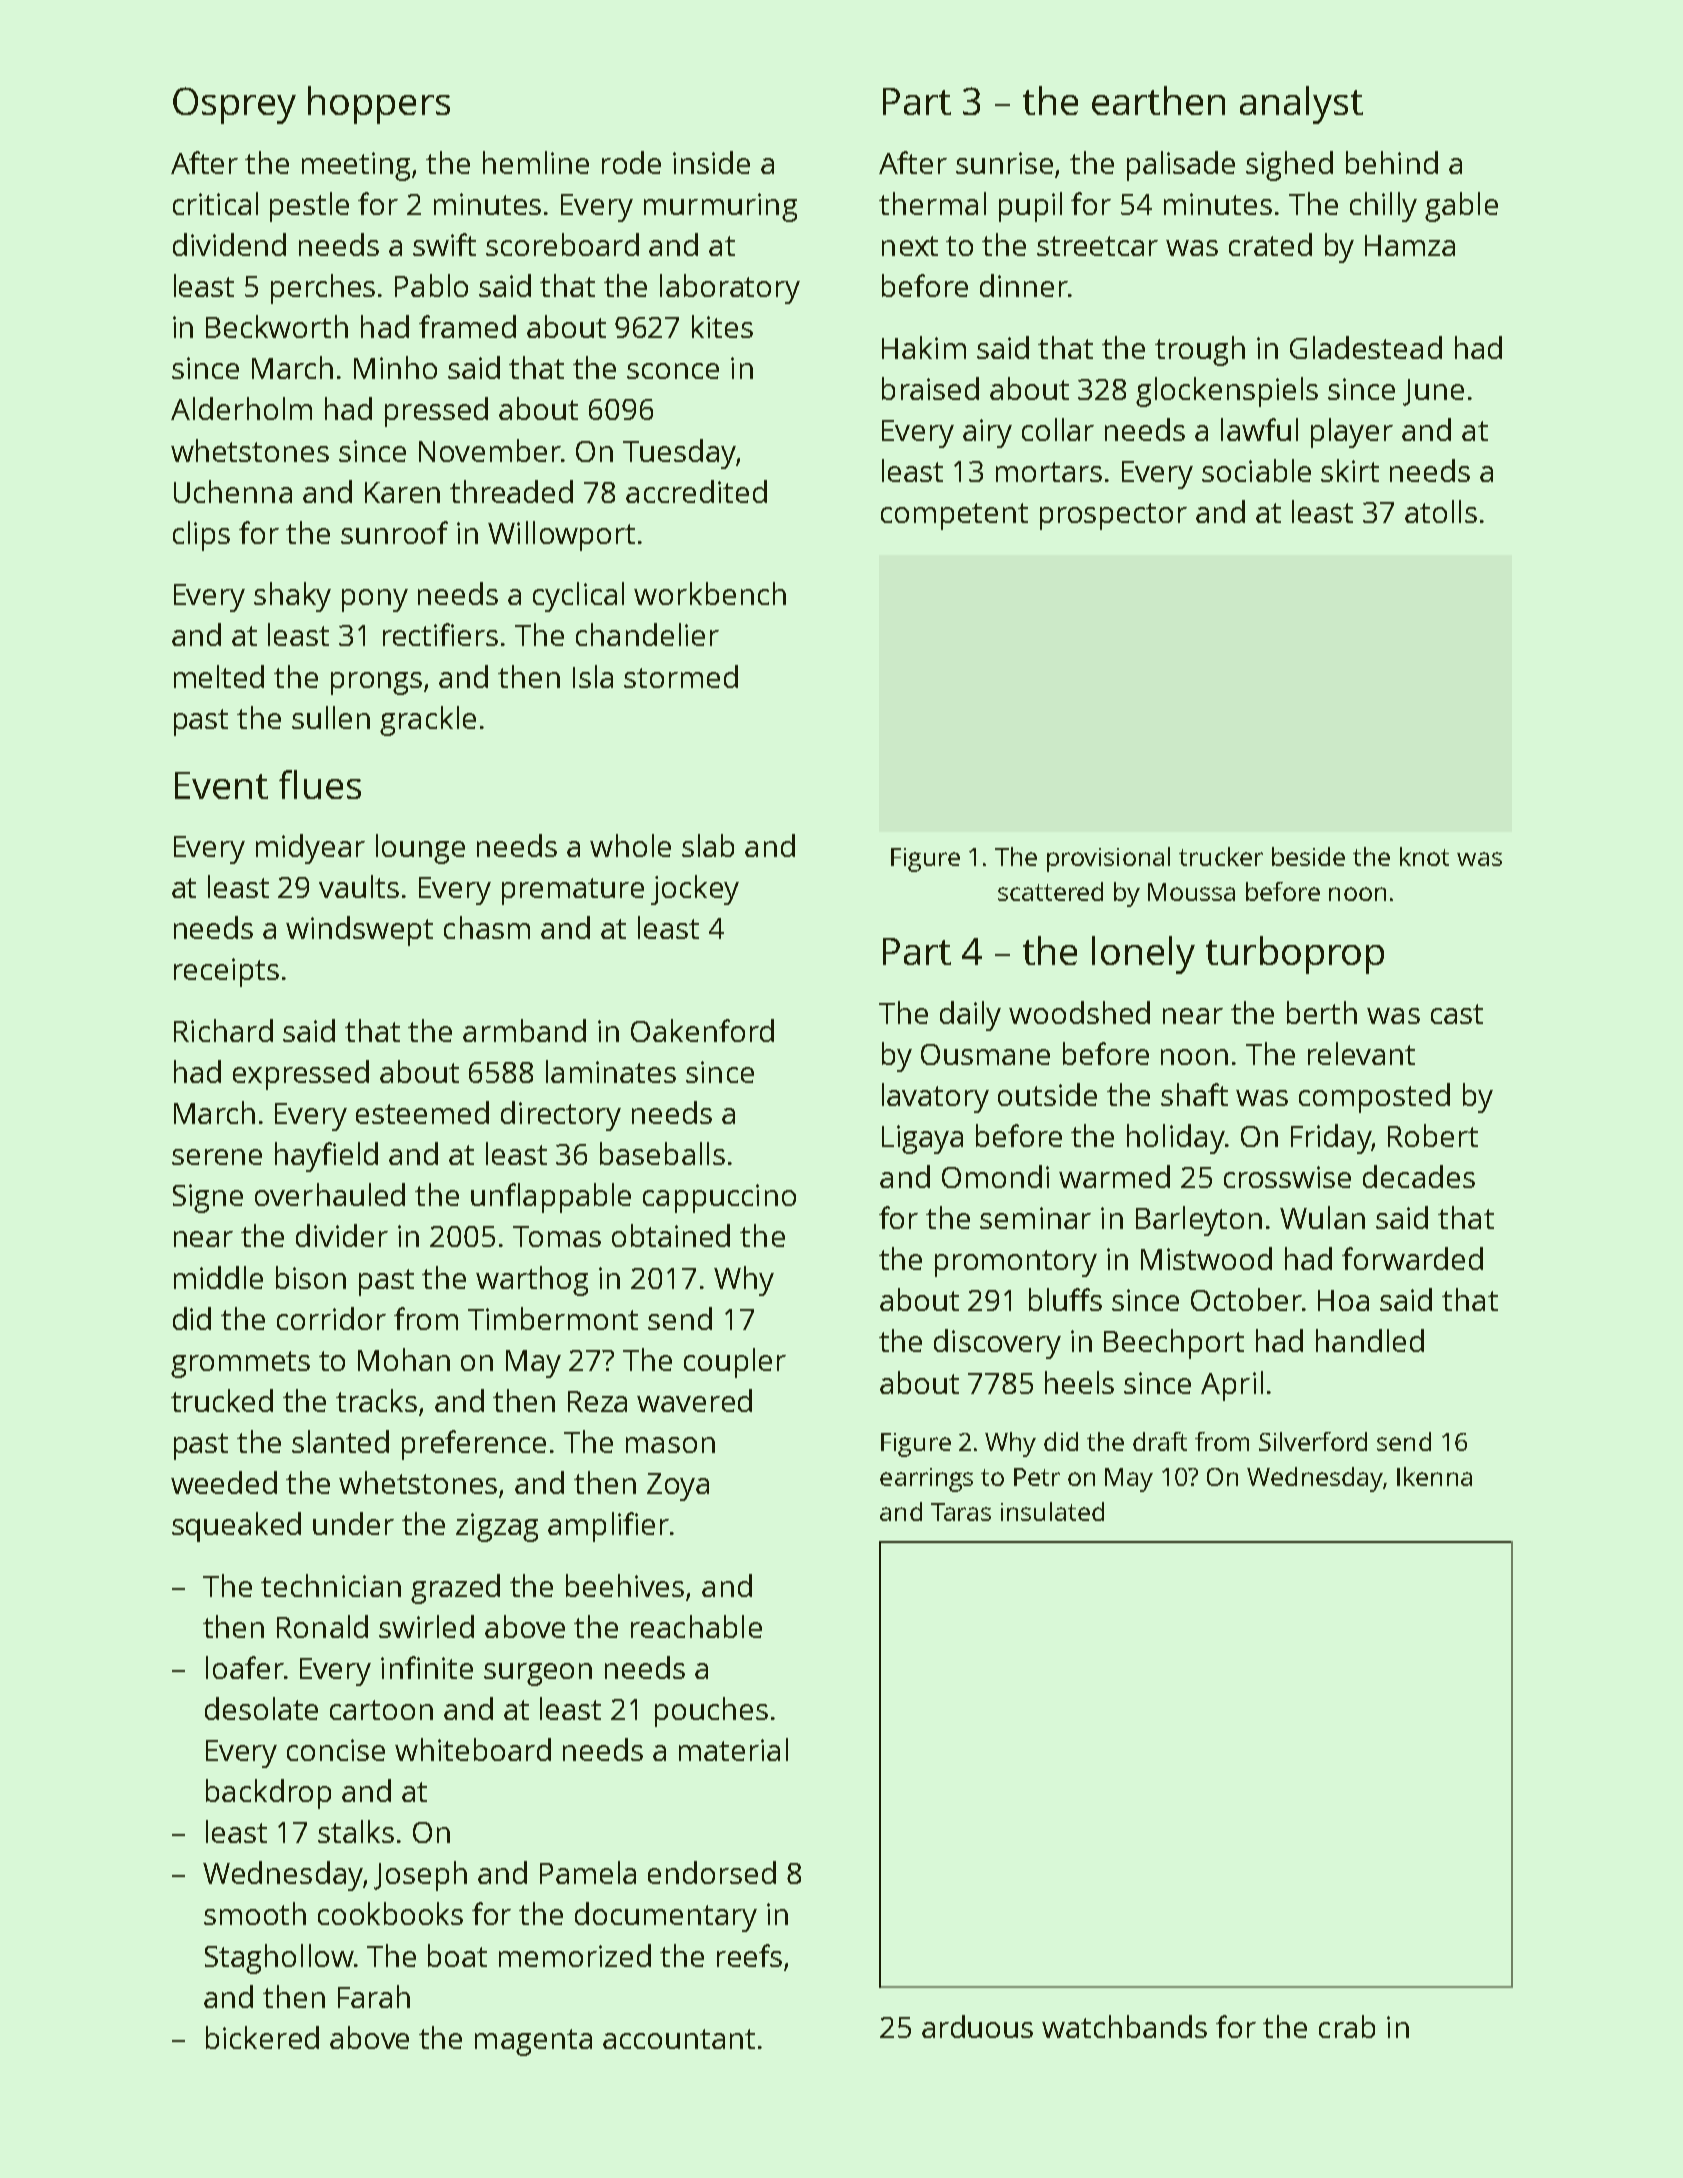  I want to click on magenta, so click(533, 2042).
